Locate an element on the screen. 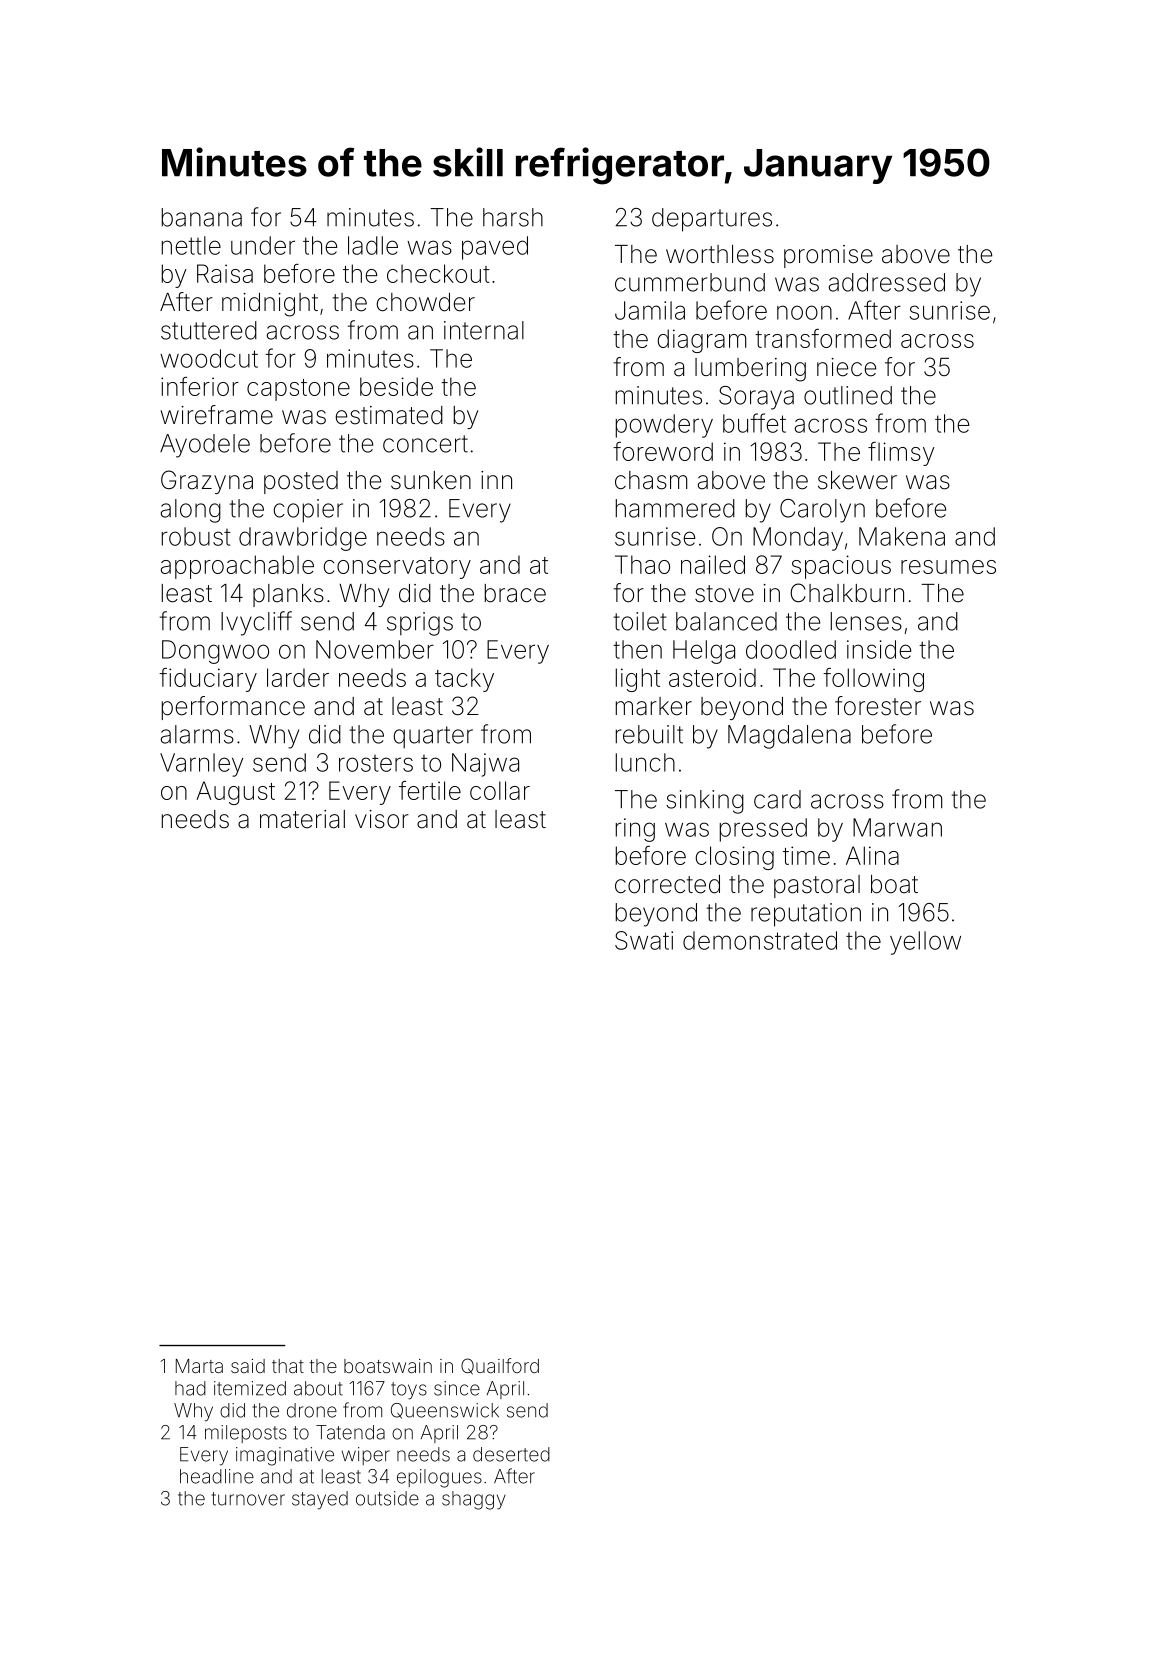 This screenshot has height=1654, width=1165. Ivycliff is located at coordinates (256, 623).
